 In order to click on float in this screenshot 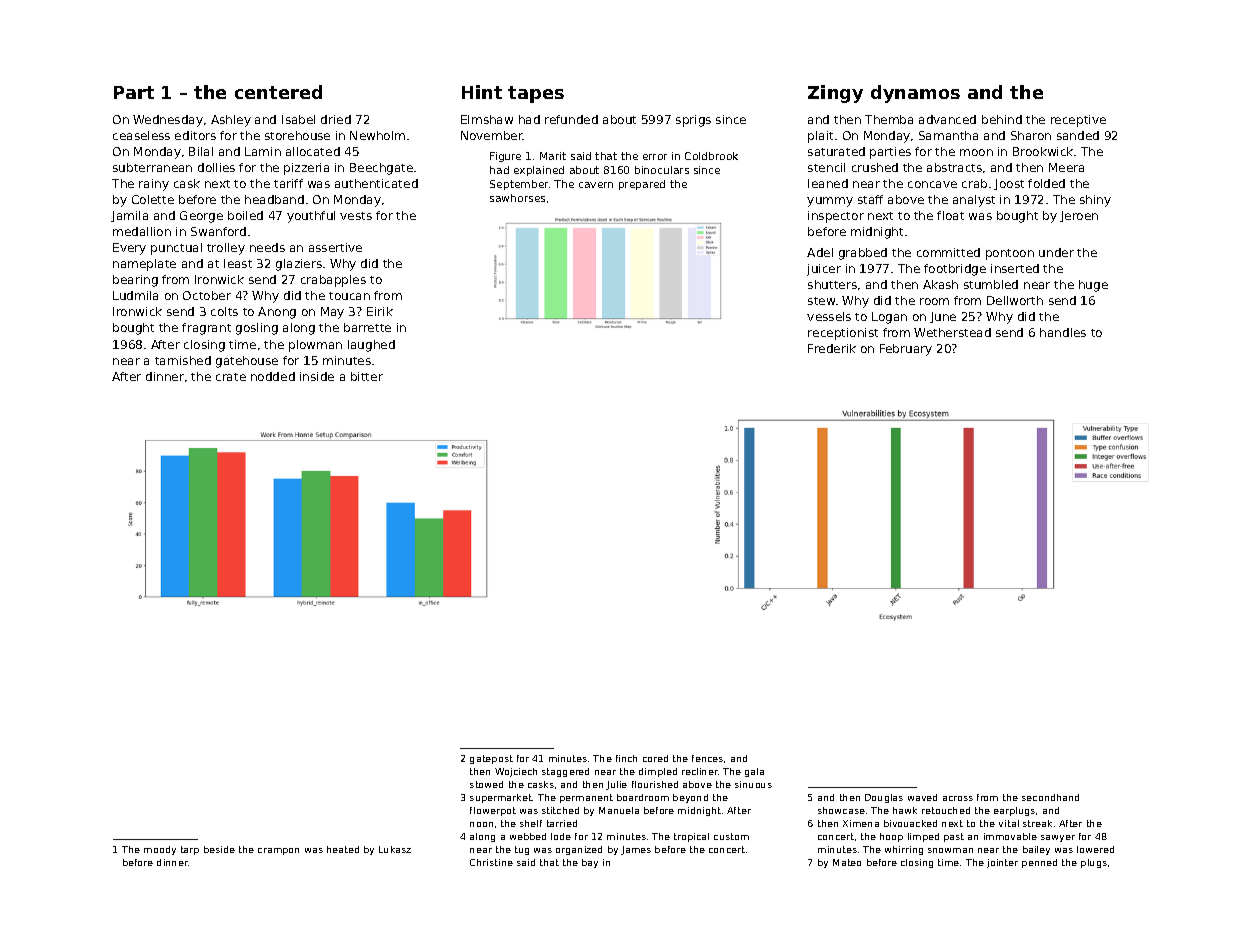, I will do `click(950, 215)`.
